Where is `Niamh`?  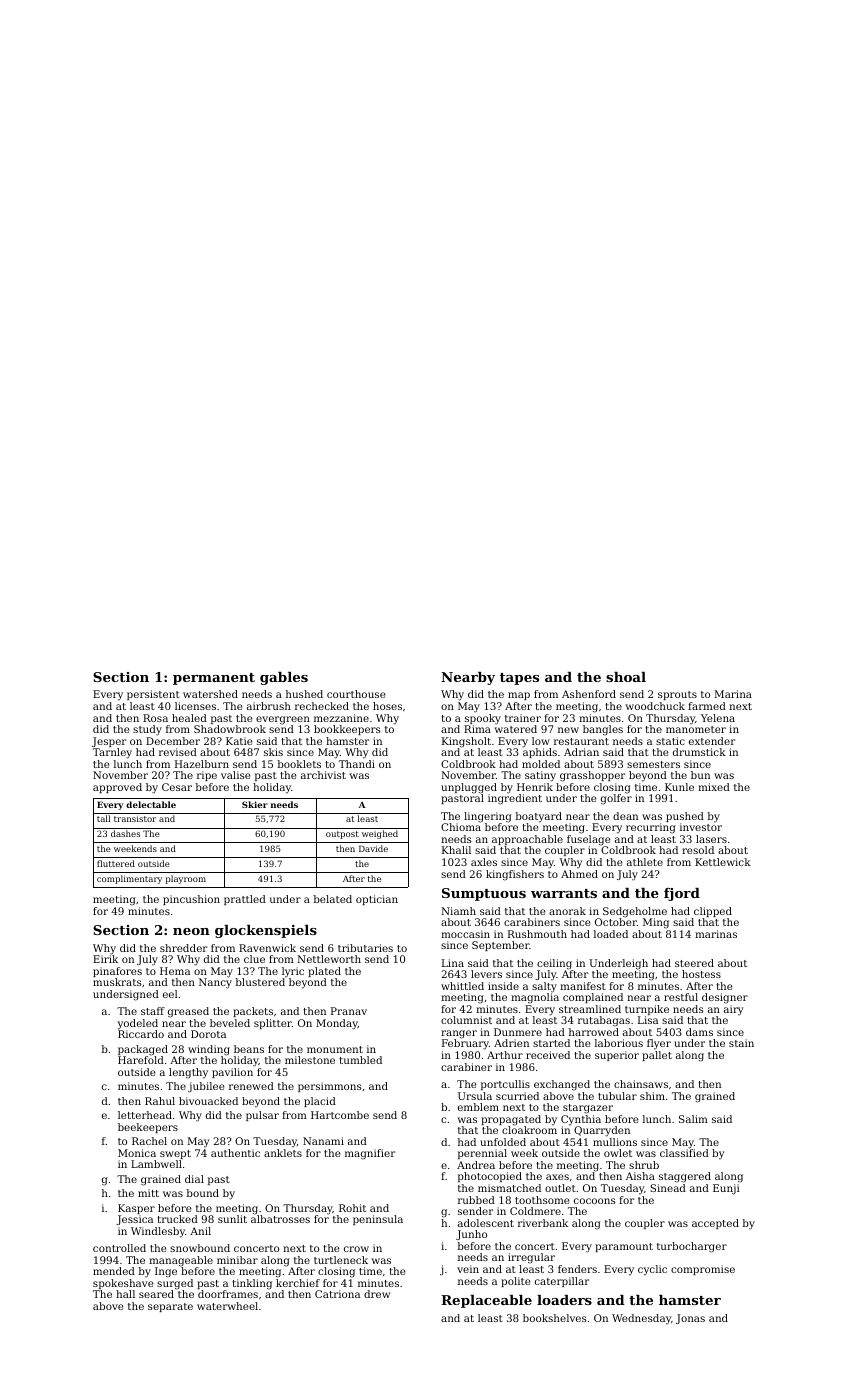
Niamh is located at coordinates (458, 911).
